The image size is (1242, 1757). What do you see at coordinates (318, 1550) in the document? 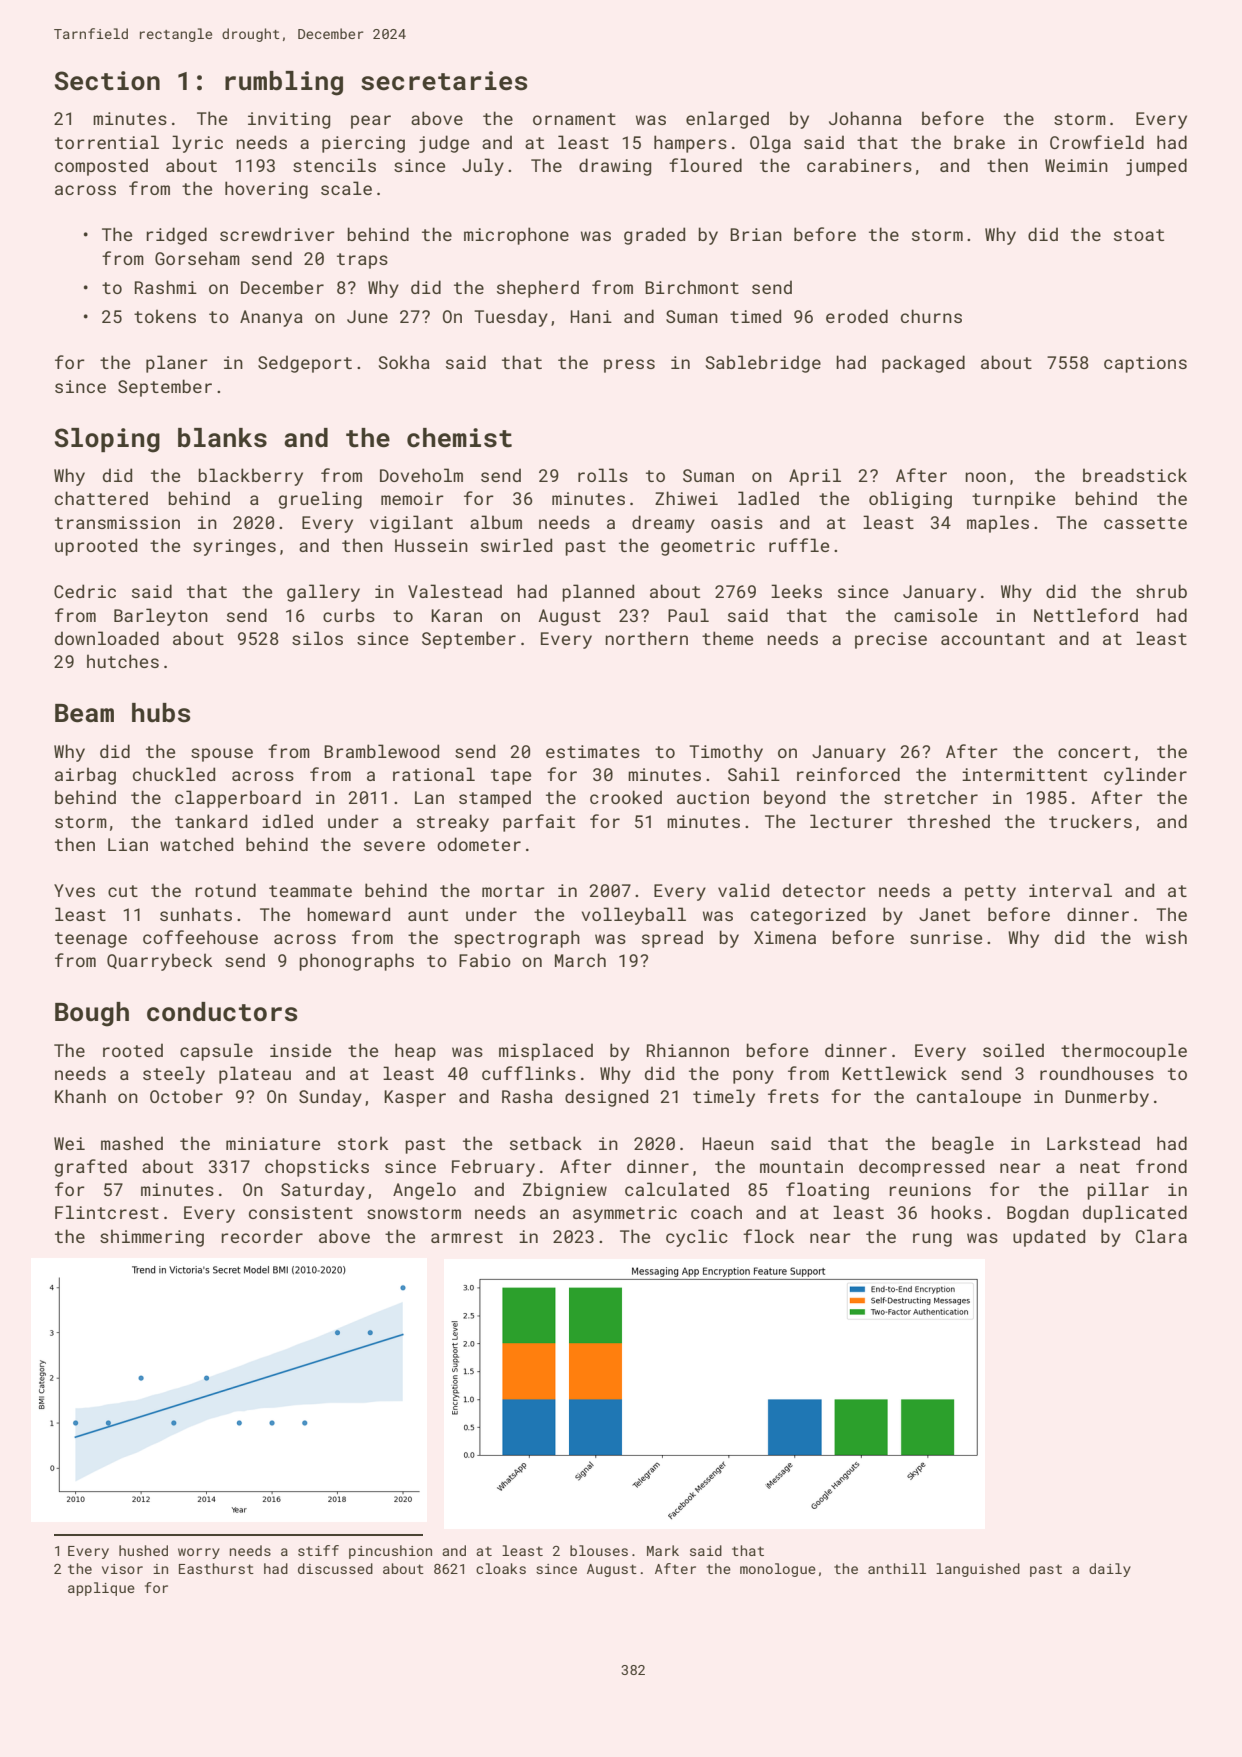
I see `stiff` at bounding box center [318, 1550].
